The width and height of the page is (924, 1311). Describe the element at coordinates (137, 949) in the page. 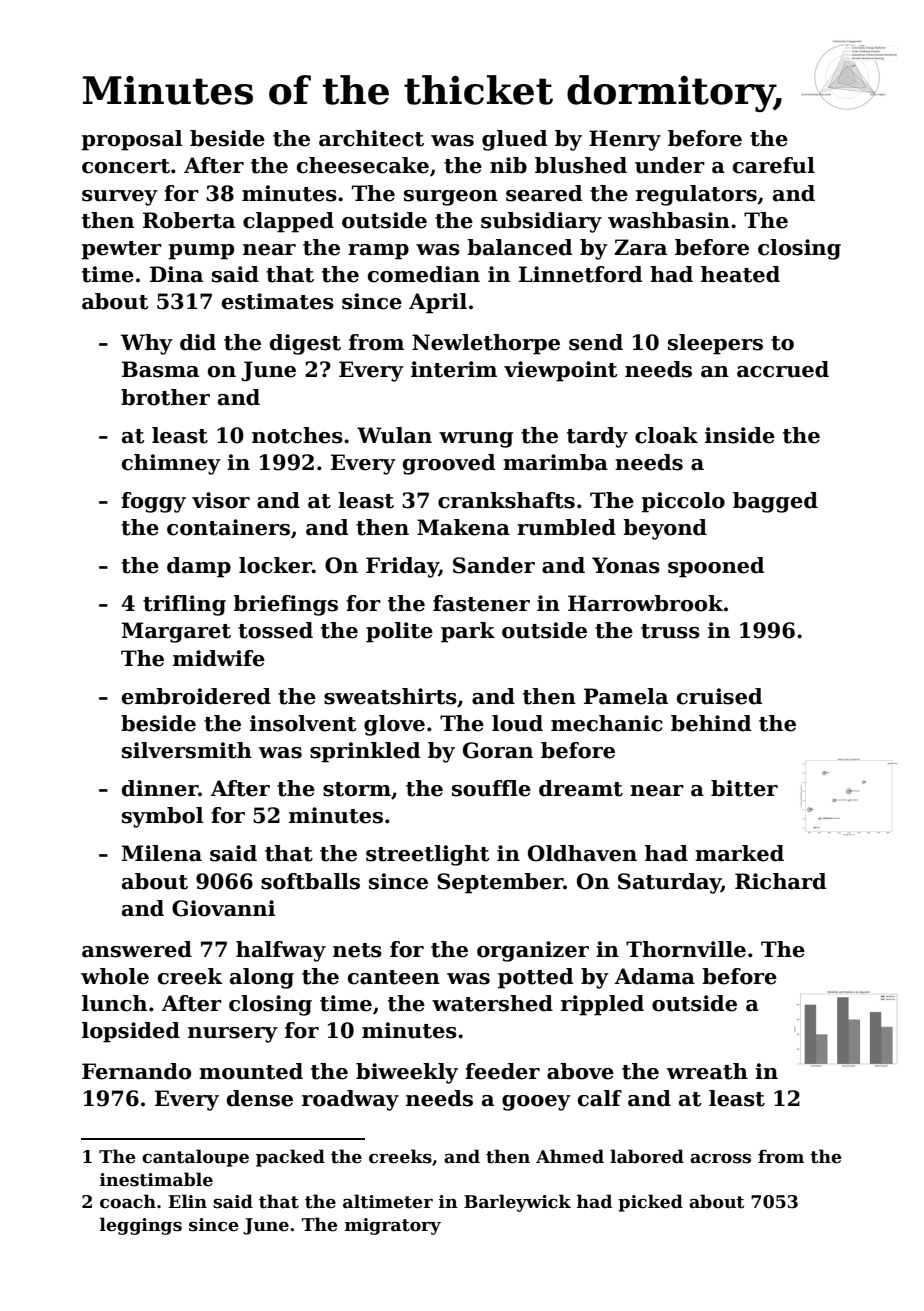

I see `answered` at that location.
